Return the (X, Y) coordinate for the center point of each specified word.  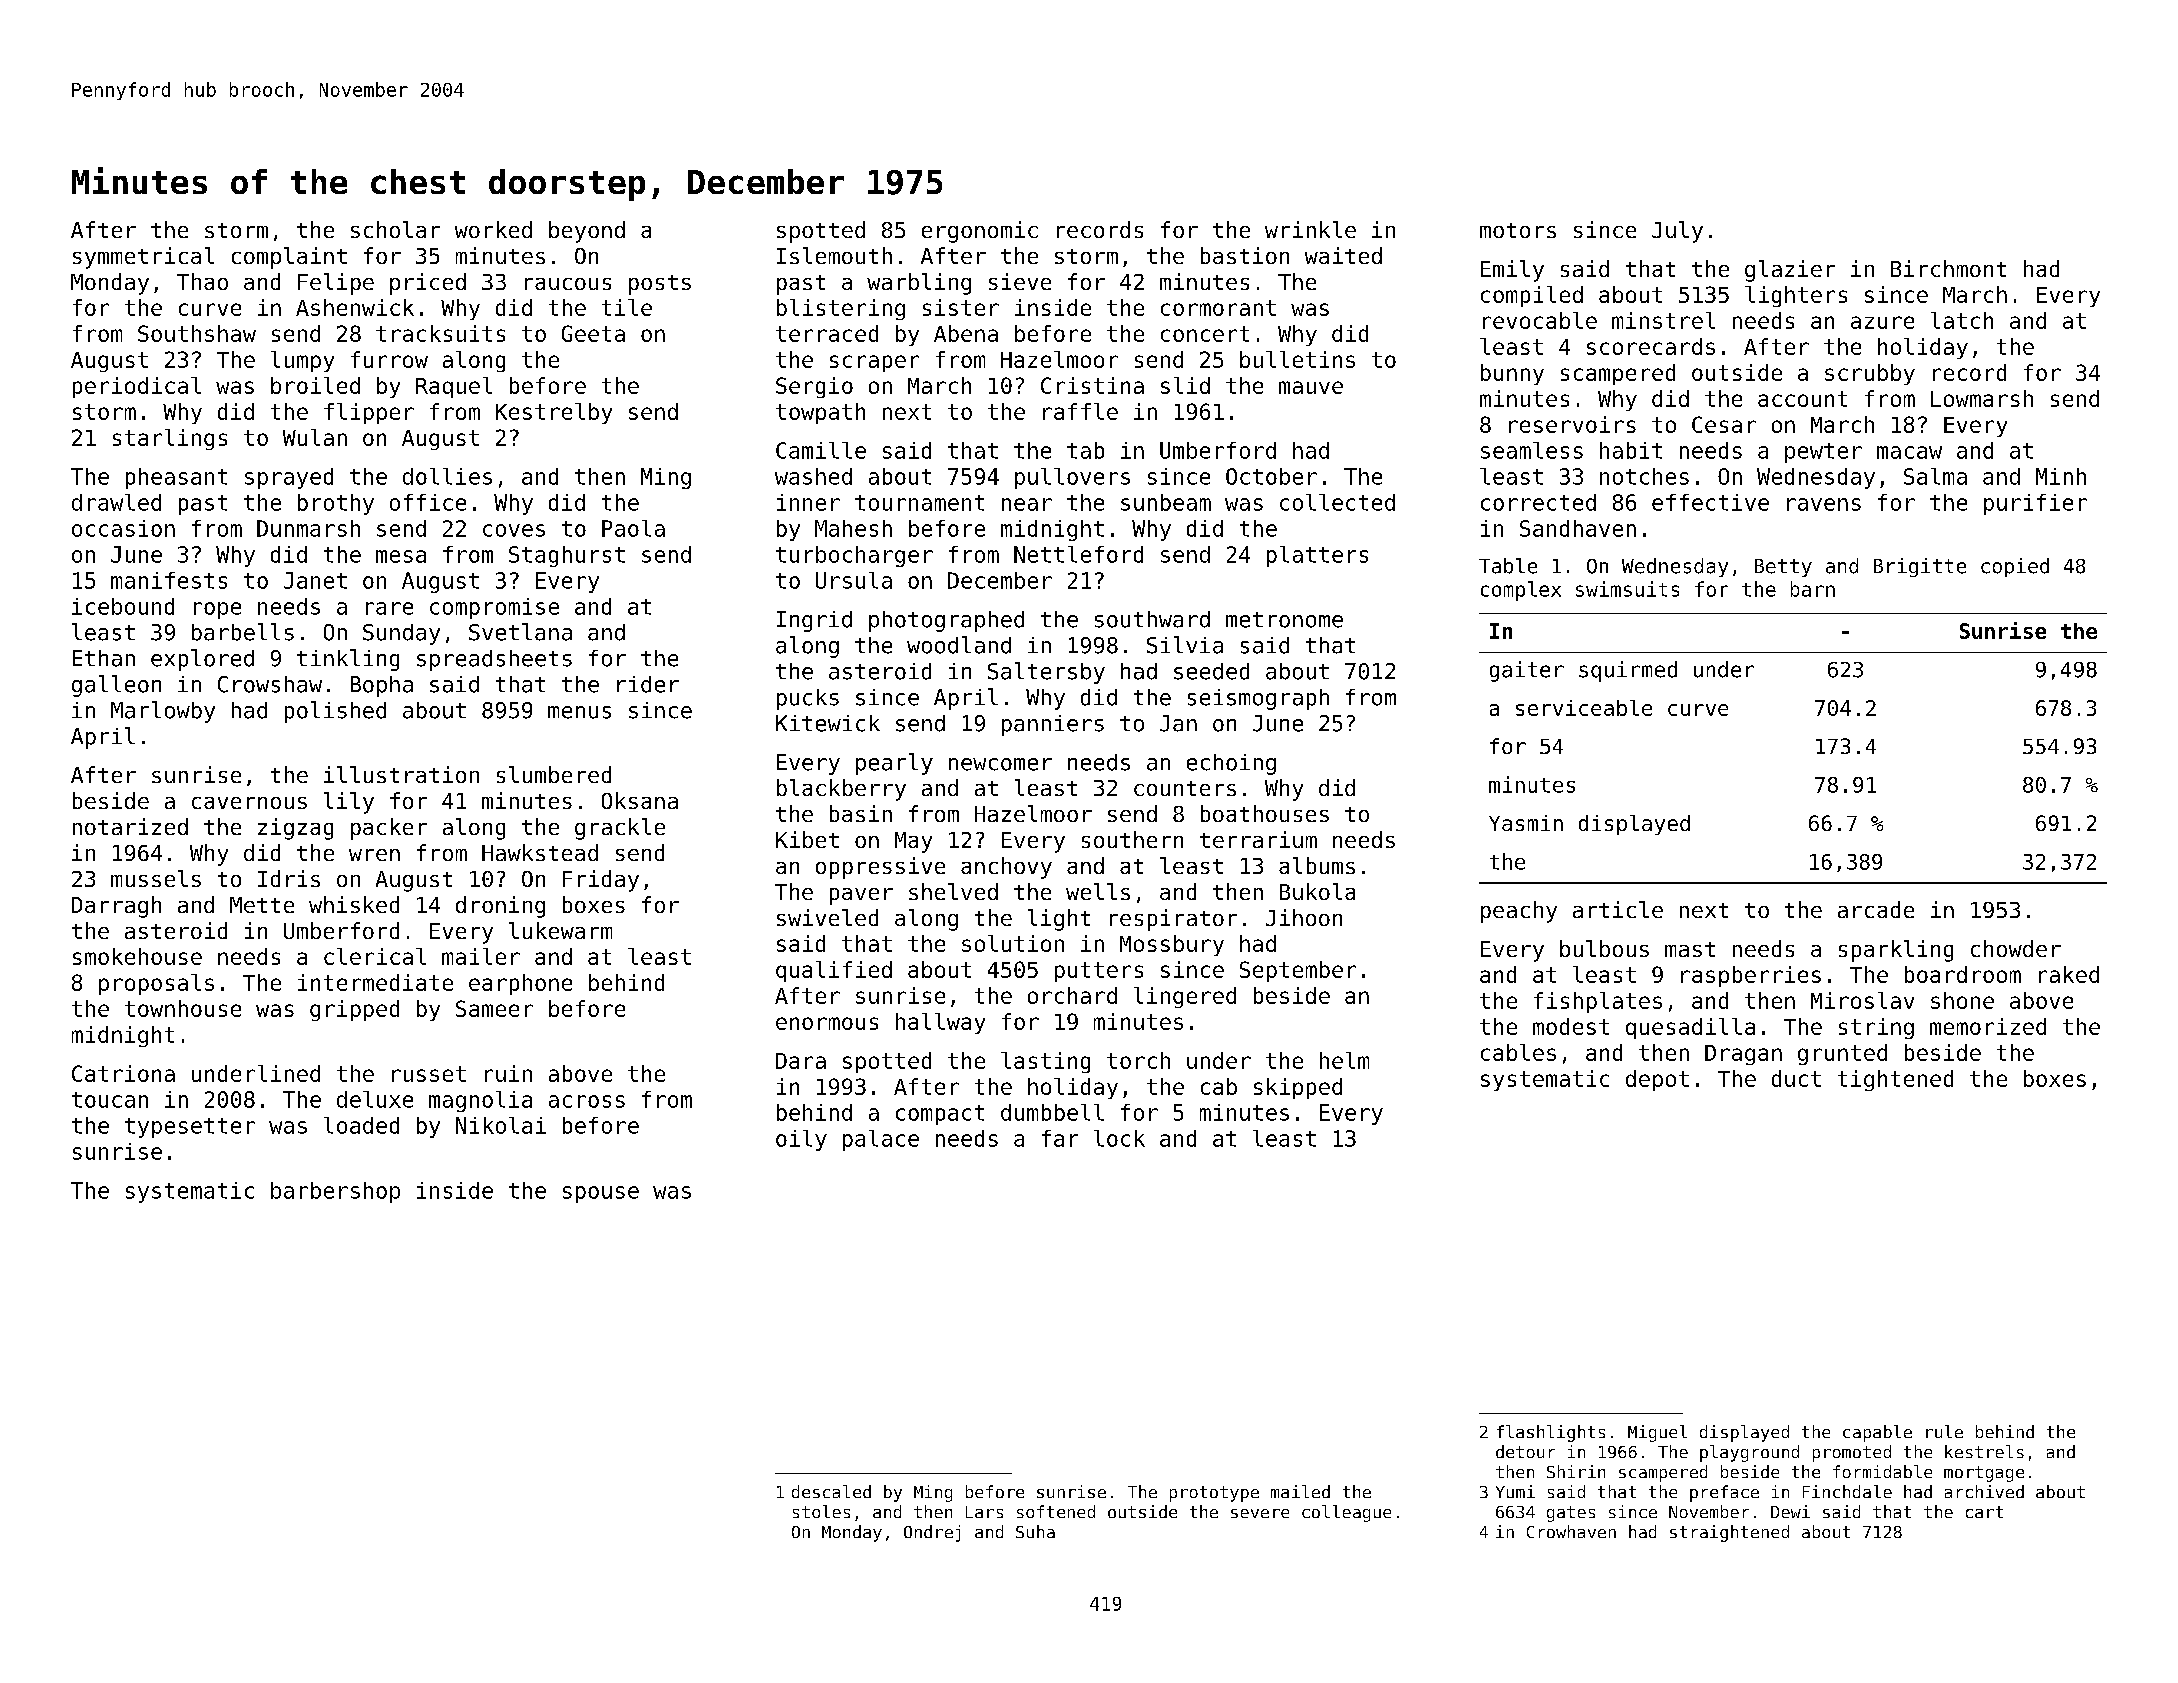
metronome (1284, 620)
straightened (1729, 1533)
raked (2069, 974)
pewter (1823, 453)
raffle (1080, 411)
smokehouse (137, 956)
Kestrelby (554, 413)
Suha (1035, 1531)
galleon (116, 686)
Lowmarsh (1982, 398)
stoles (821, 1511)
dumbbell (1052, 1112)
